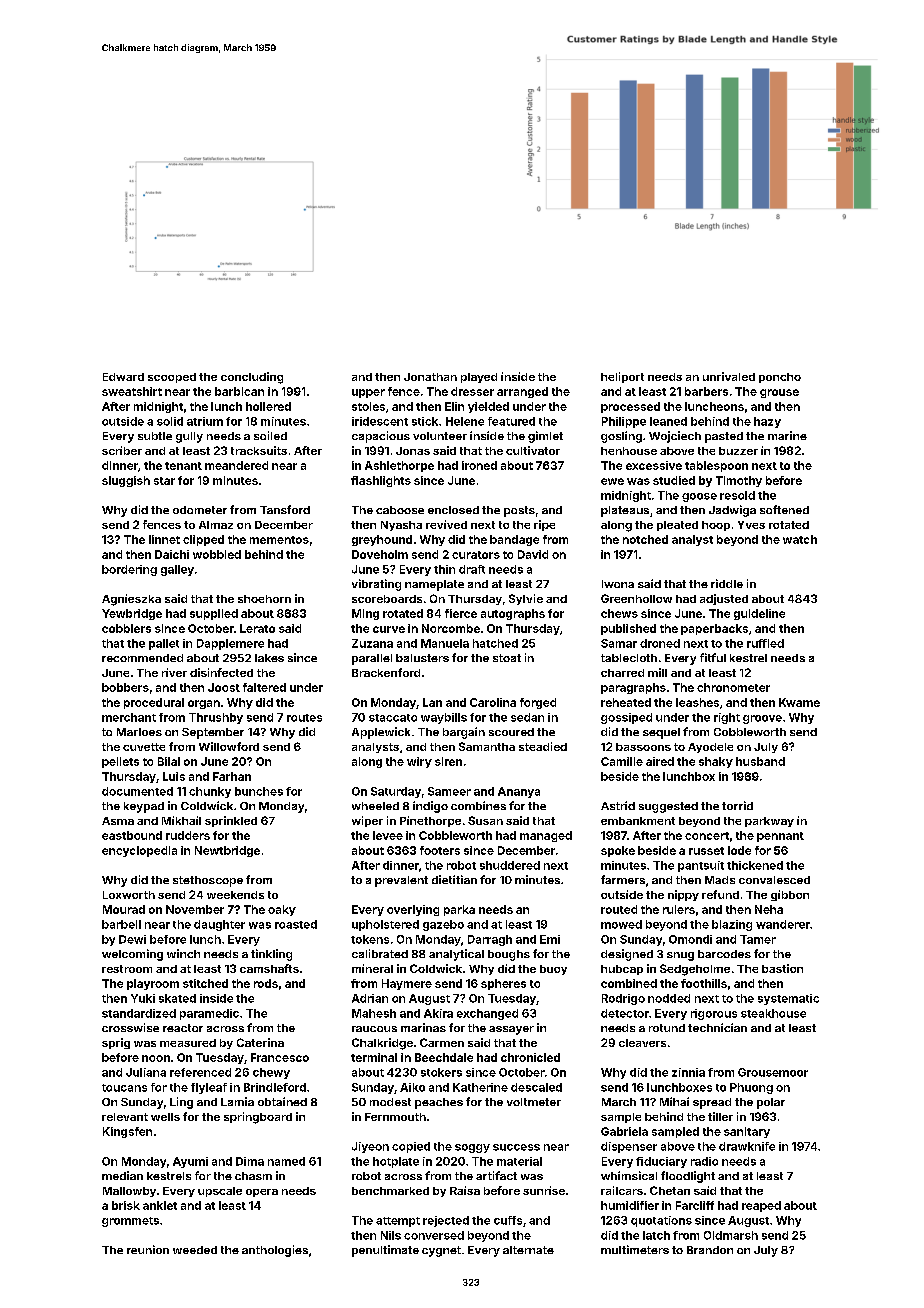  Describe the element at coordinates (165, 1117) in the screenshot. I see `wells` at that location.
